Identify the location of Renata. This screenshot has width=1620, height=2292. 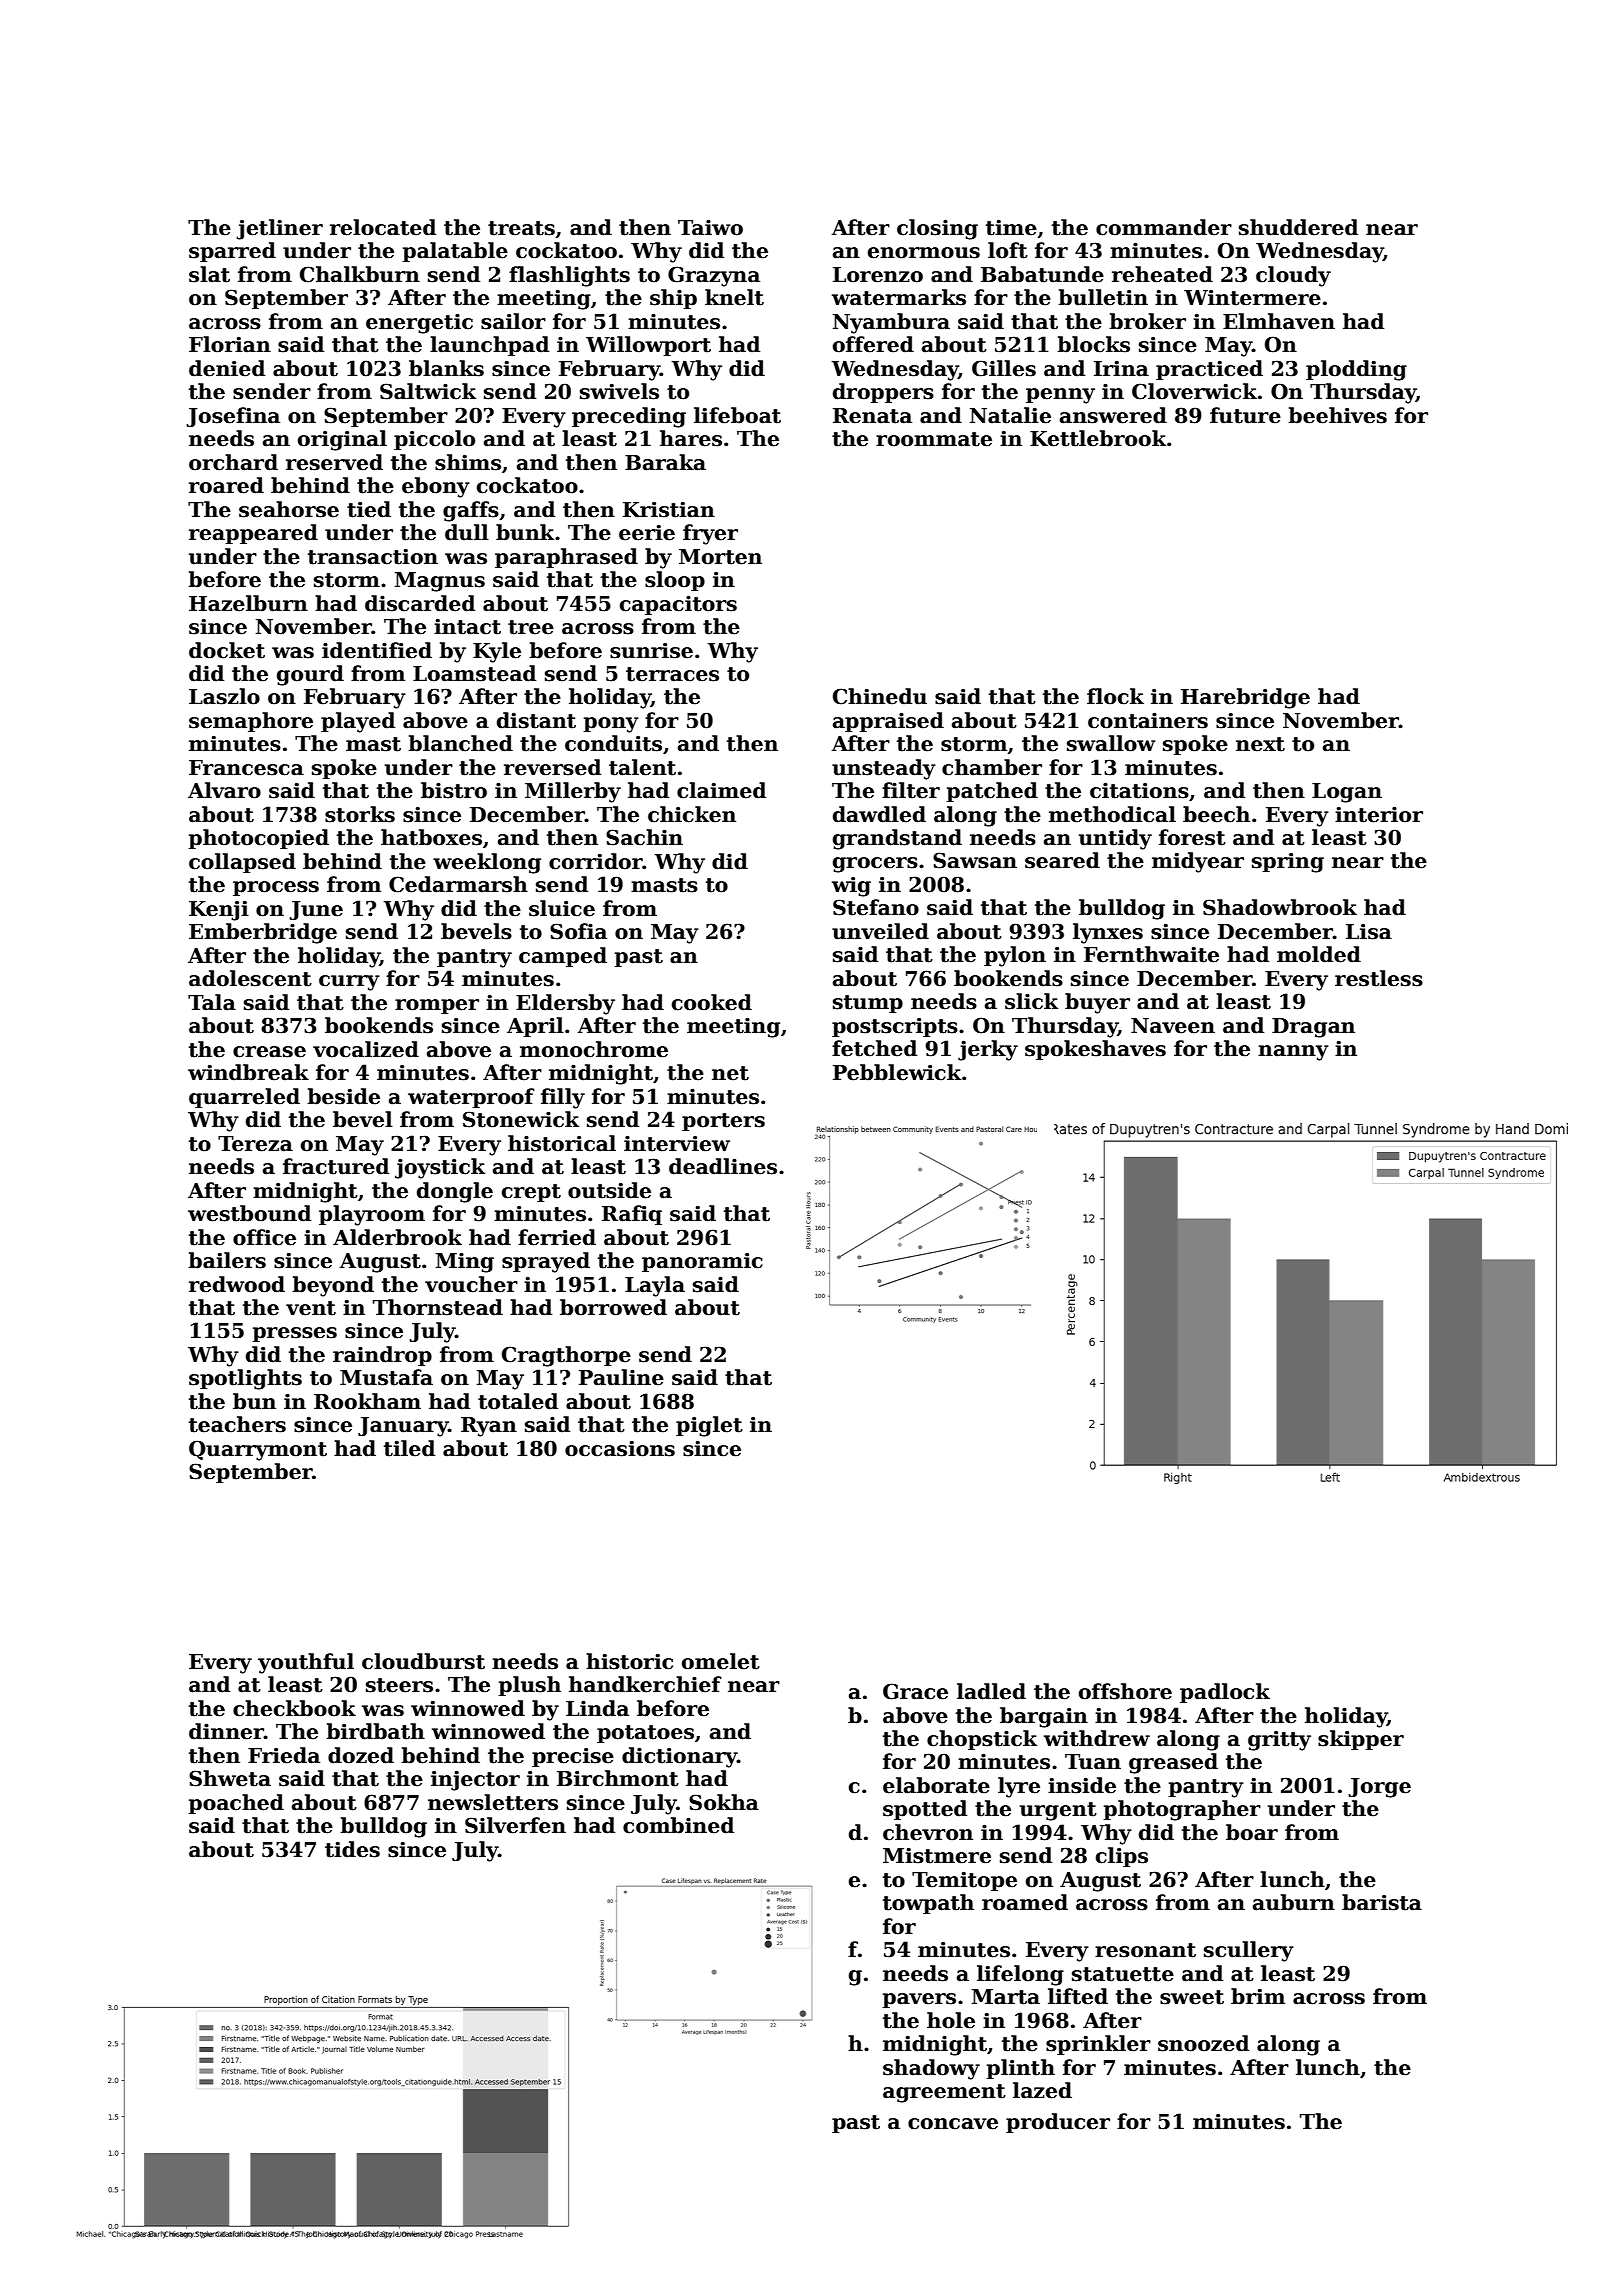
(872, 416).
